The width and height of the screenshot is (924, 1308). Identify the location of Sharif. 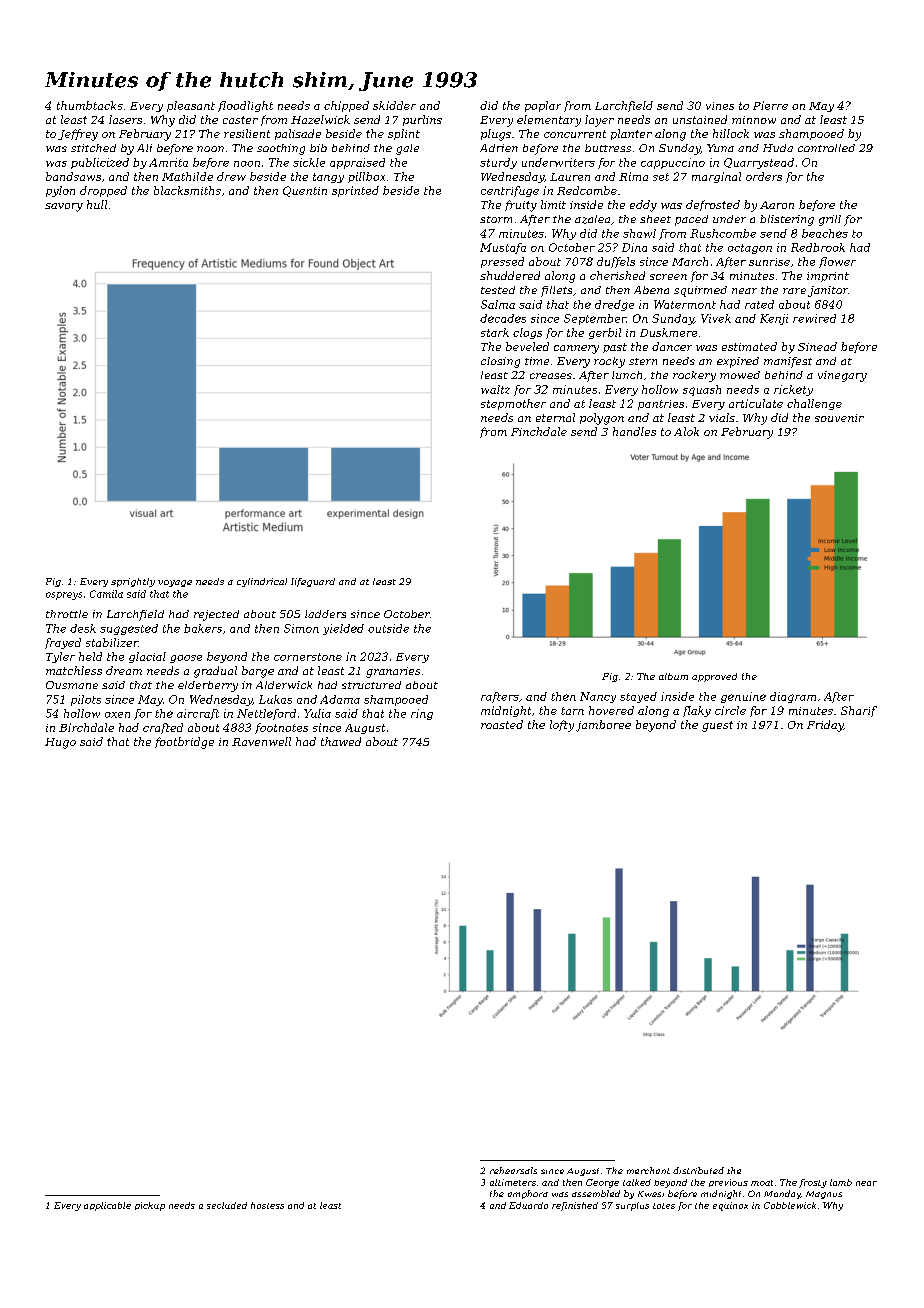
(859, 711).
